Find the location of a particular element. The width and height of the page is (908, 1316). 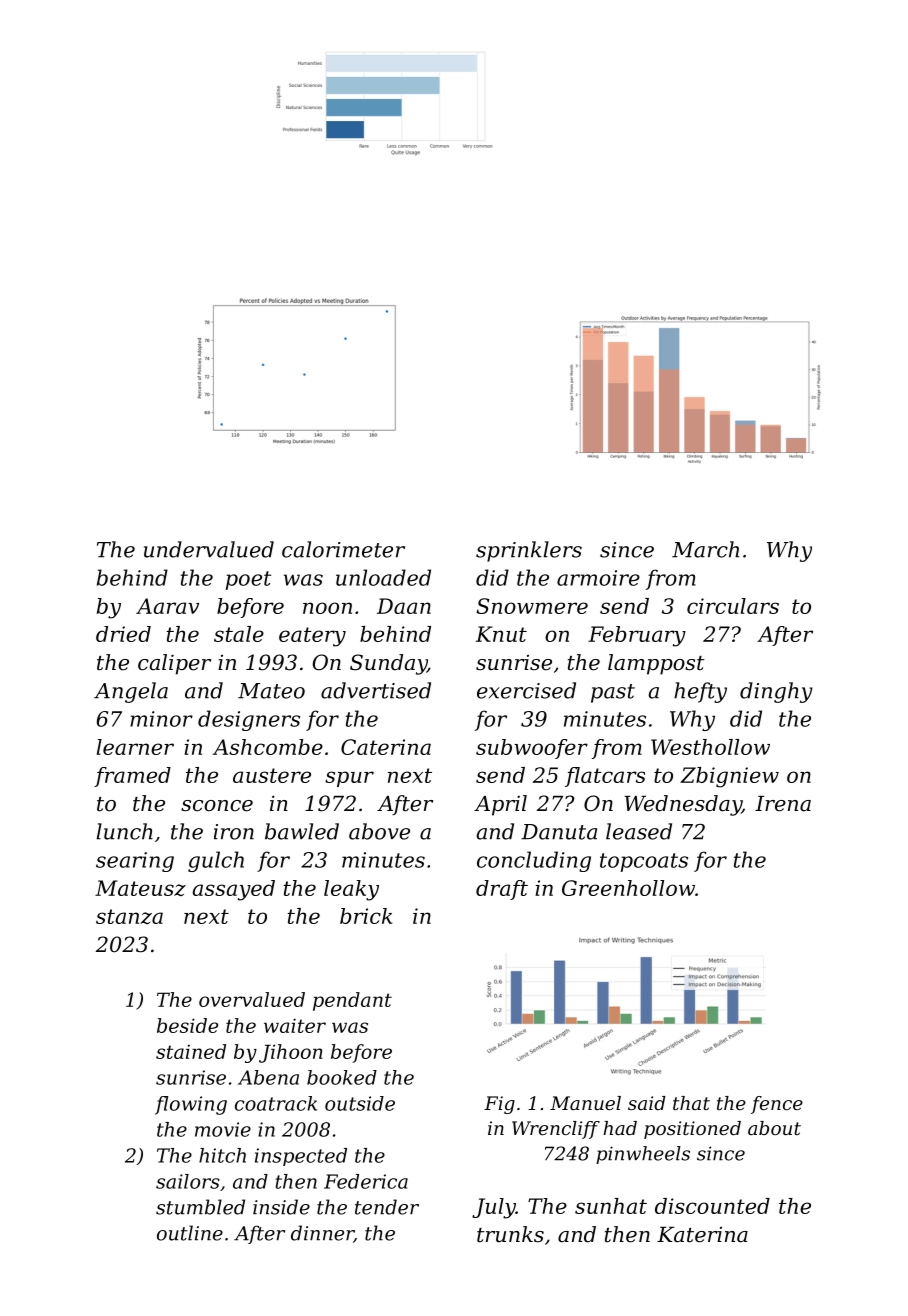

learner is located at coordinates (135, 747).
